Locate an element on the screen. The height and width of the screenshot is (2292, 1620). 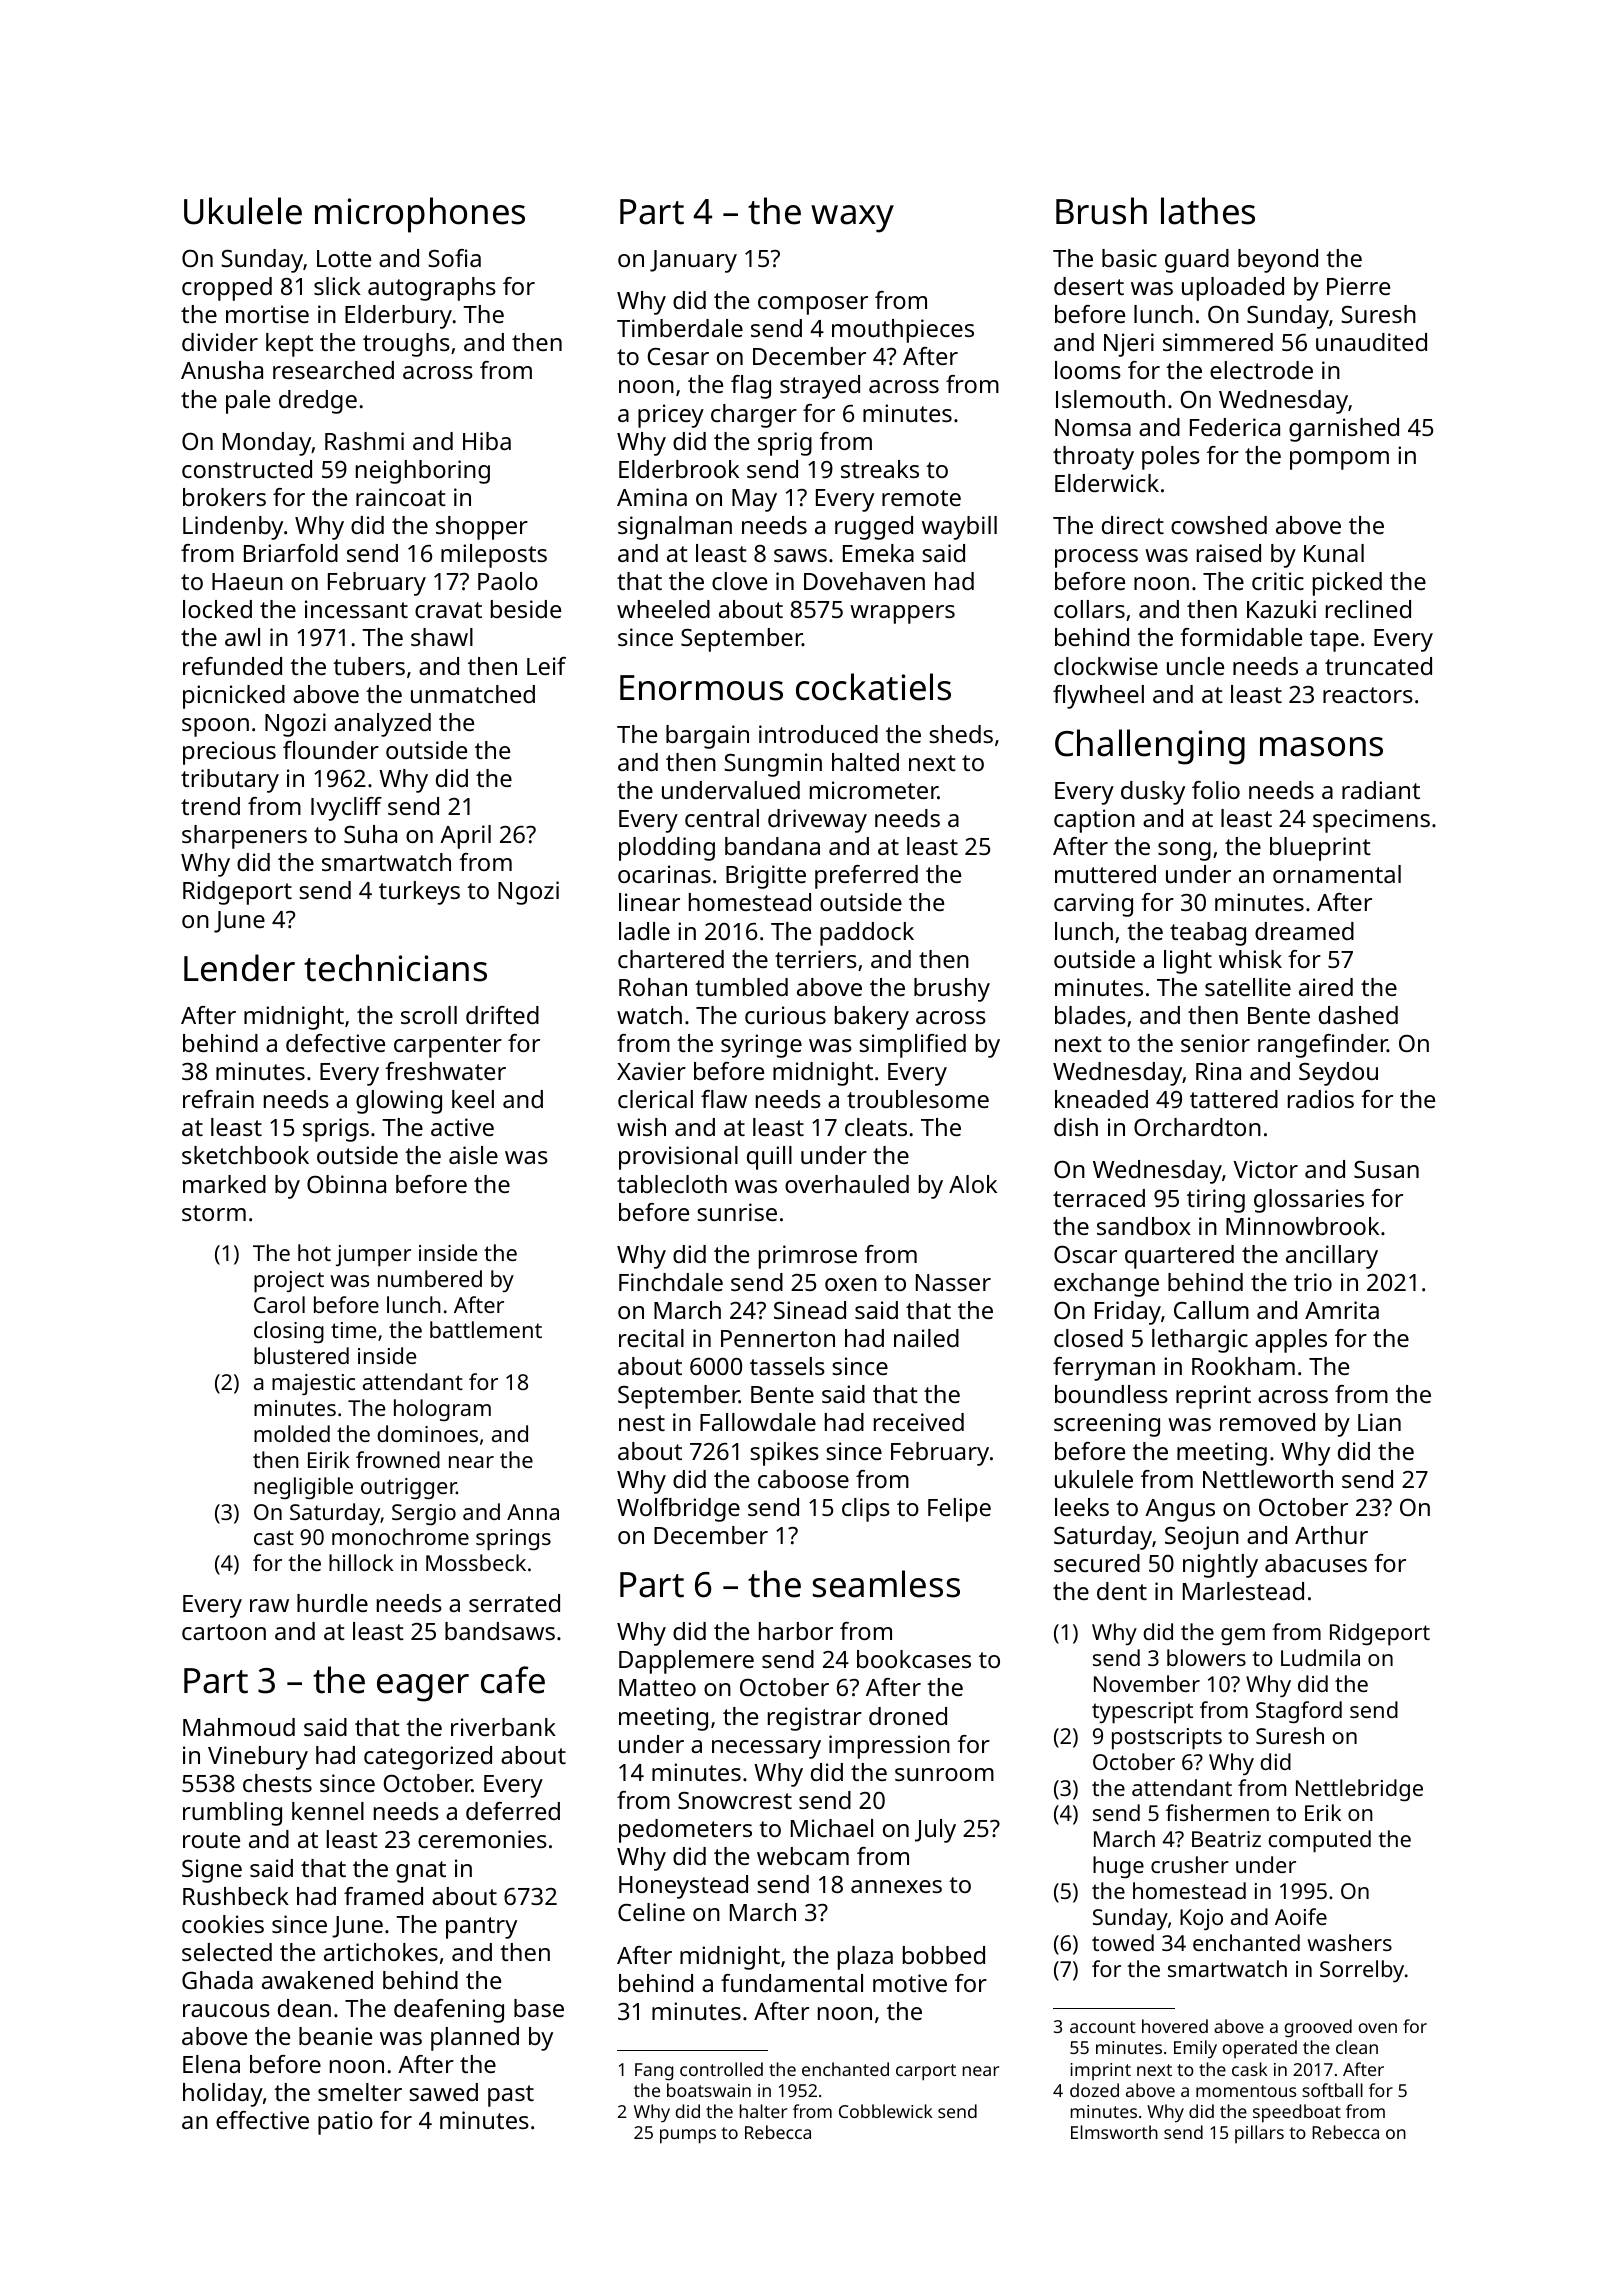
Orchardton is located at coordinates (1197, 1127).
